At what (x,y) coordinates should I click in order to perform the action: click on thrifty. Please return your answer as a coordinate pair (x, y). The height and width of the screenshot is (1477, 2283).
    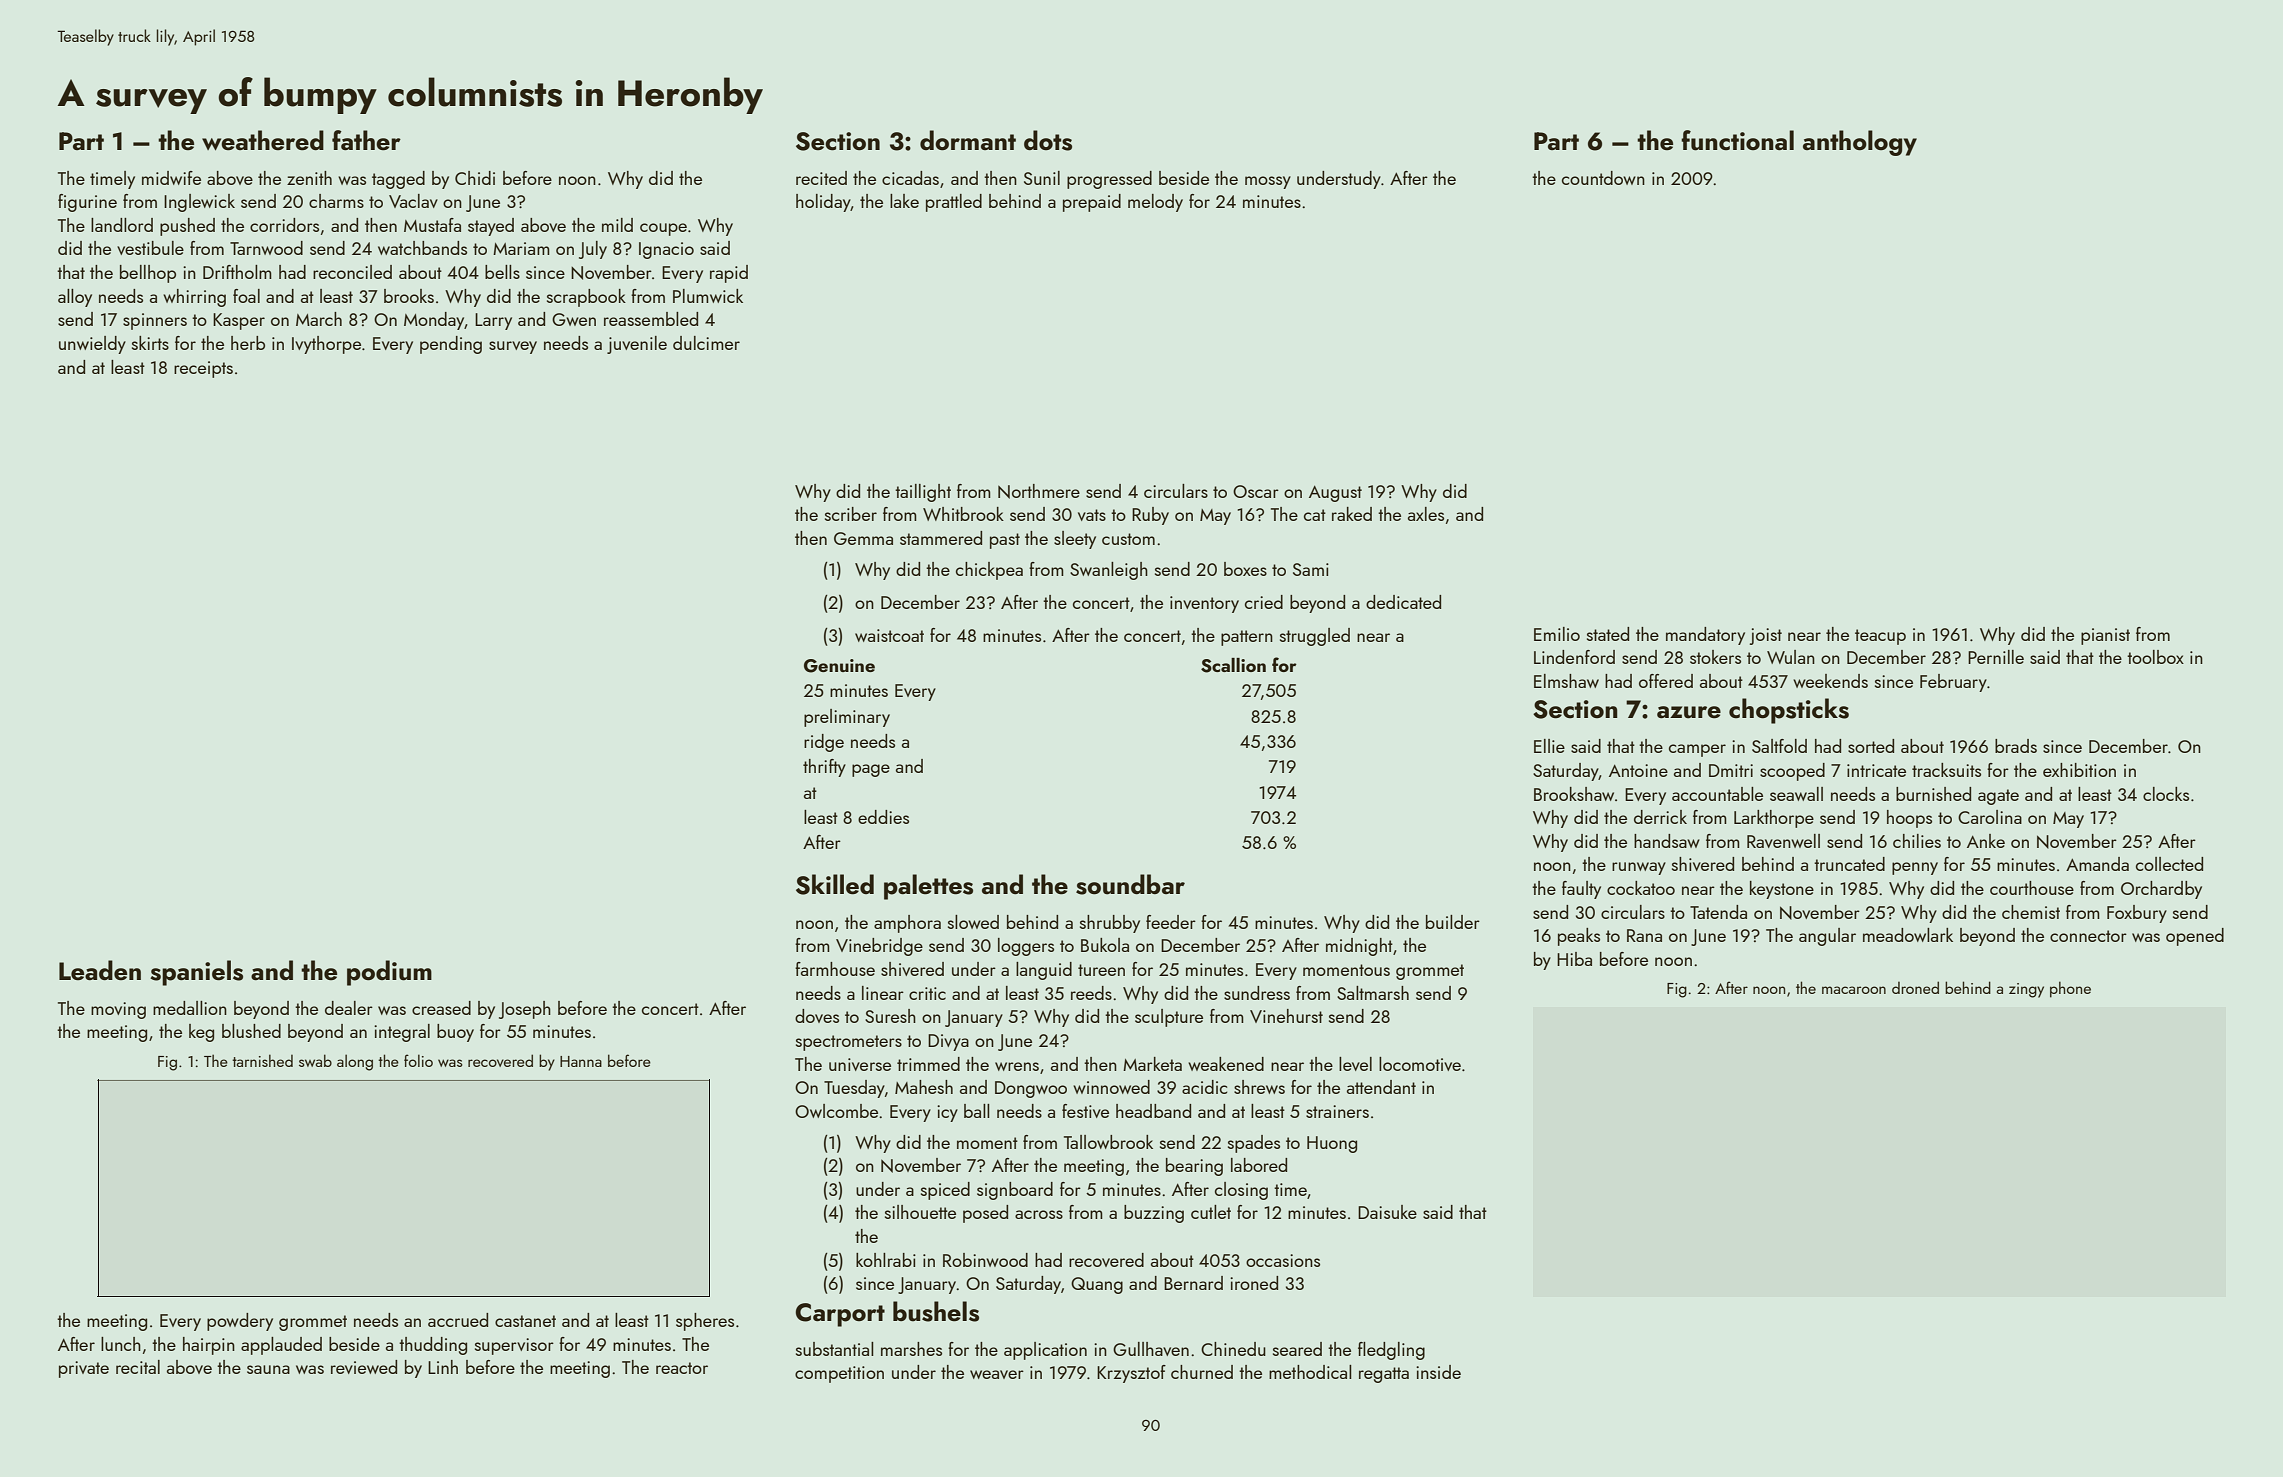
    Looking at the image, I should click on (824, 768).
